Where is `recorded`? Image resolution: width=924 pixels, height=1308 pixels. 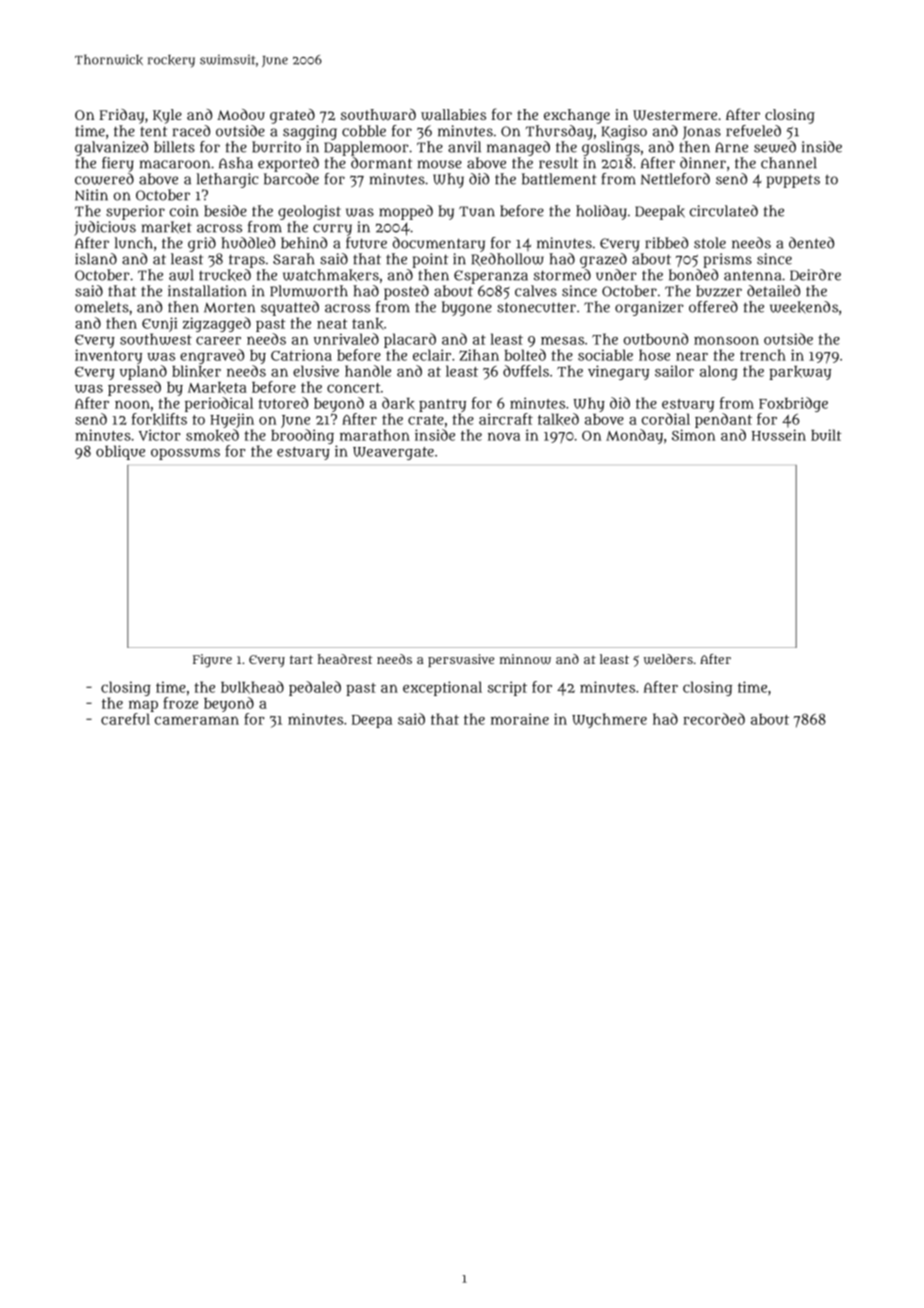
recorded is located at coordinates (714, 719).
